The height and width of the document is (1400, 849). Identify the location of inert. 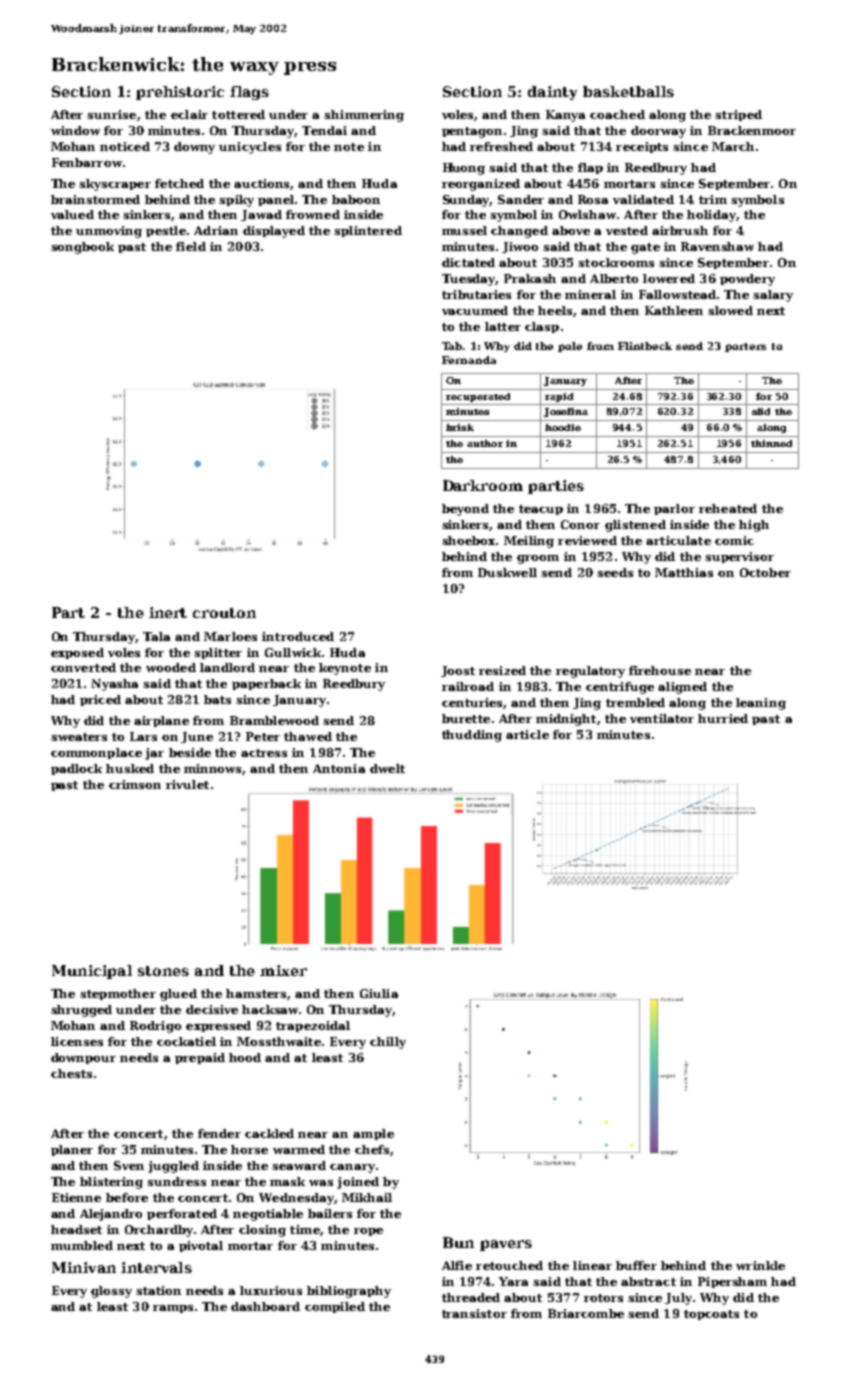
(168, 612).
